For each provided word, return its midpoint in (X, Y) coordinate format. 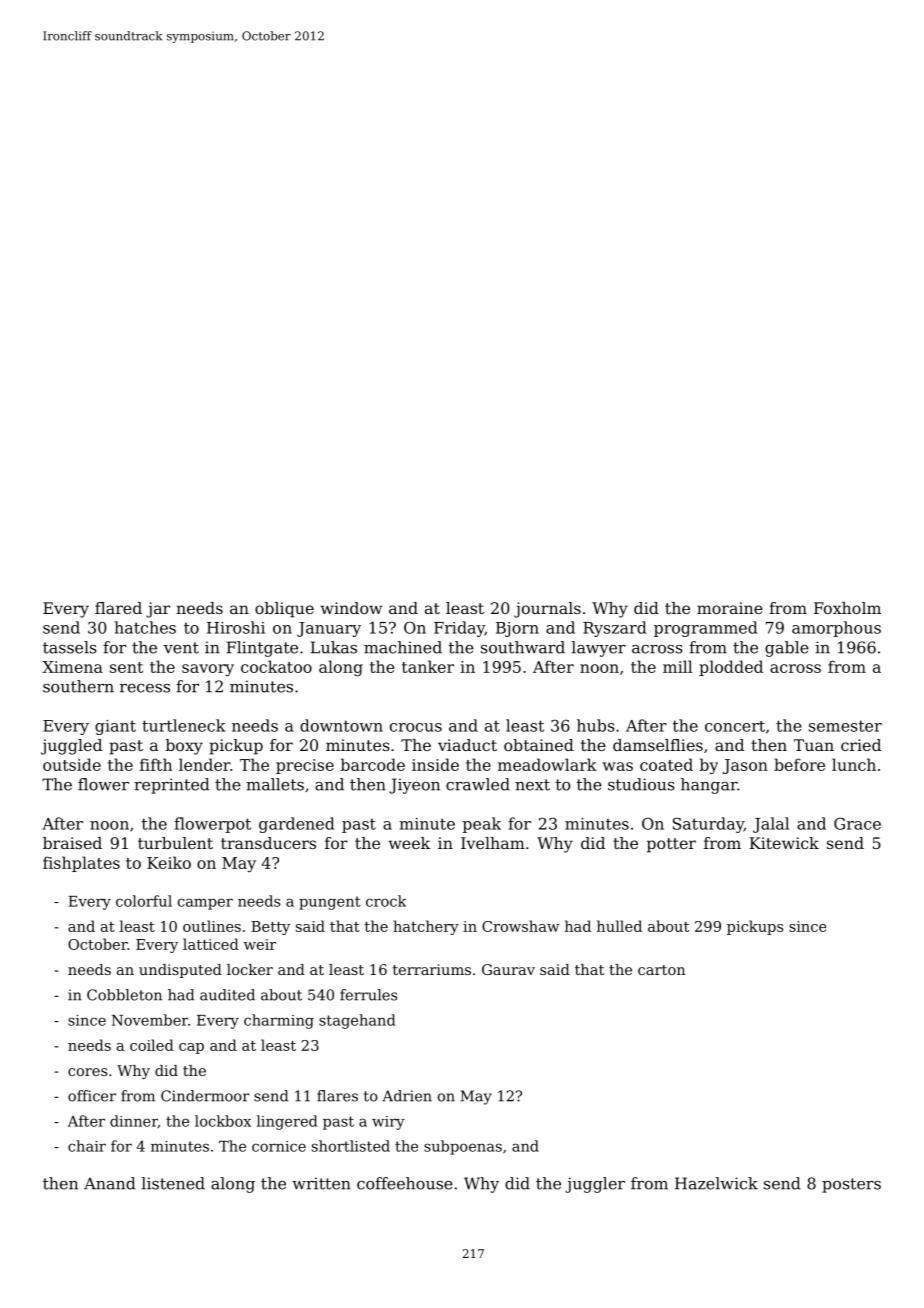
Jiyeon (414, 786)
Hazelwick (716, 1183)
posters (851, 1185)
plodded (731, 668)
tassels (70, 647)
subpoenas (463, 1147)
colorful (144, 901)
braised (72, 843)
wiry (388, 1123)
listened (173, 1183)
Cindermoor (205, 1096)
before (799, 764)
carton (661, 970)
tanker (428, 666)
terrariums (432, 969)
